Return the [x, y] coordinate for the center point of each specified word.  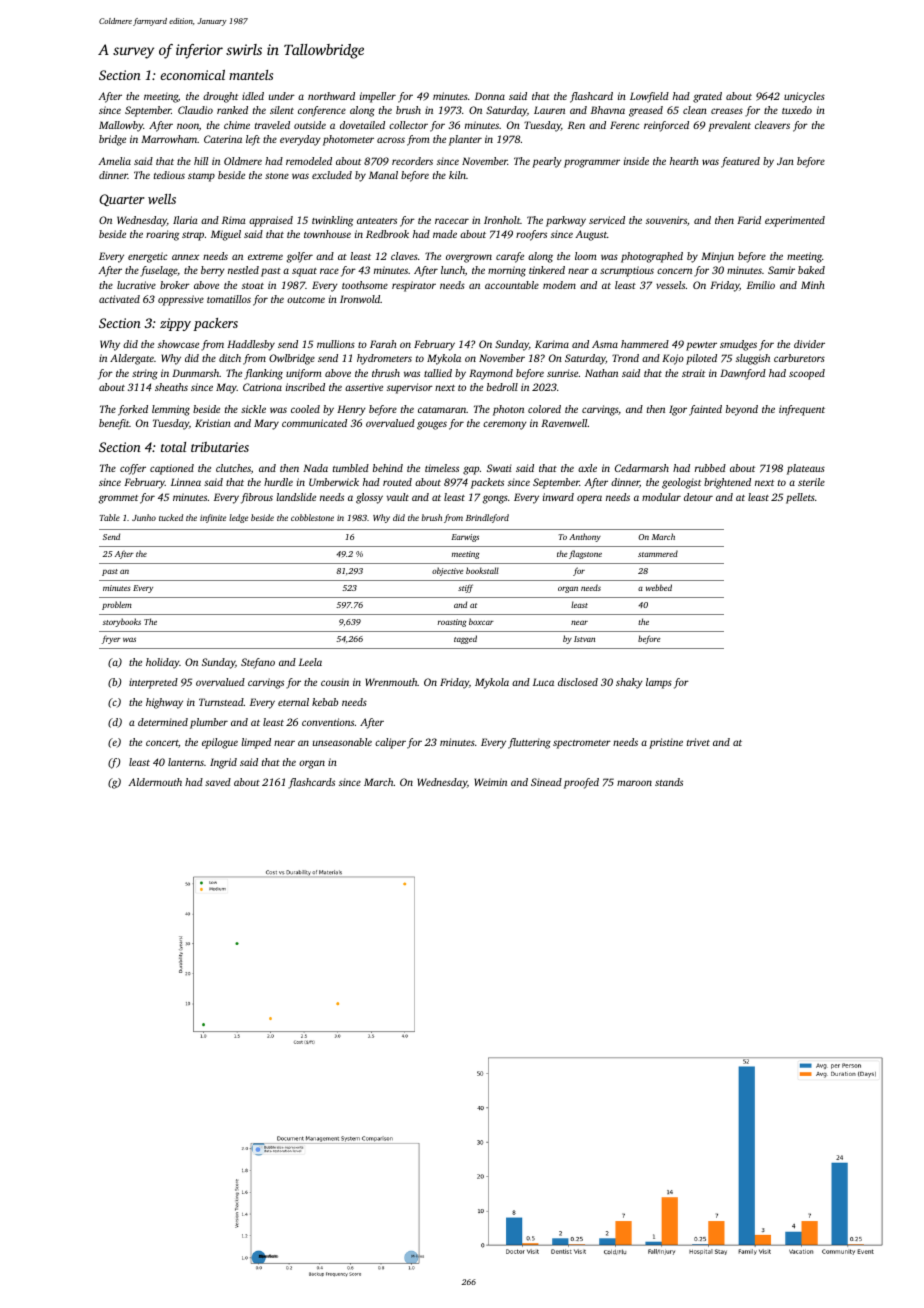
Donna [490, 96]
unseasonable [342, 742]
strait [693, 373]
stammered [658, 553]
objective [448, 571]
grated [707, 97]
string [145, 374]
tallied [438, 373]
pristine [666, 743]
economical [192, 75]
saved [218, 782]
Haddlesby [251, 345]
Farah [383, 344]
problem [117, 605]
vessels [670, 285]
